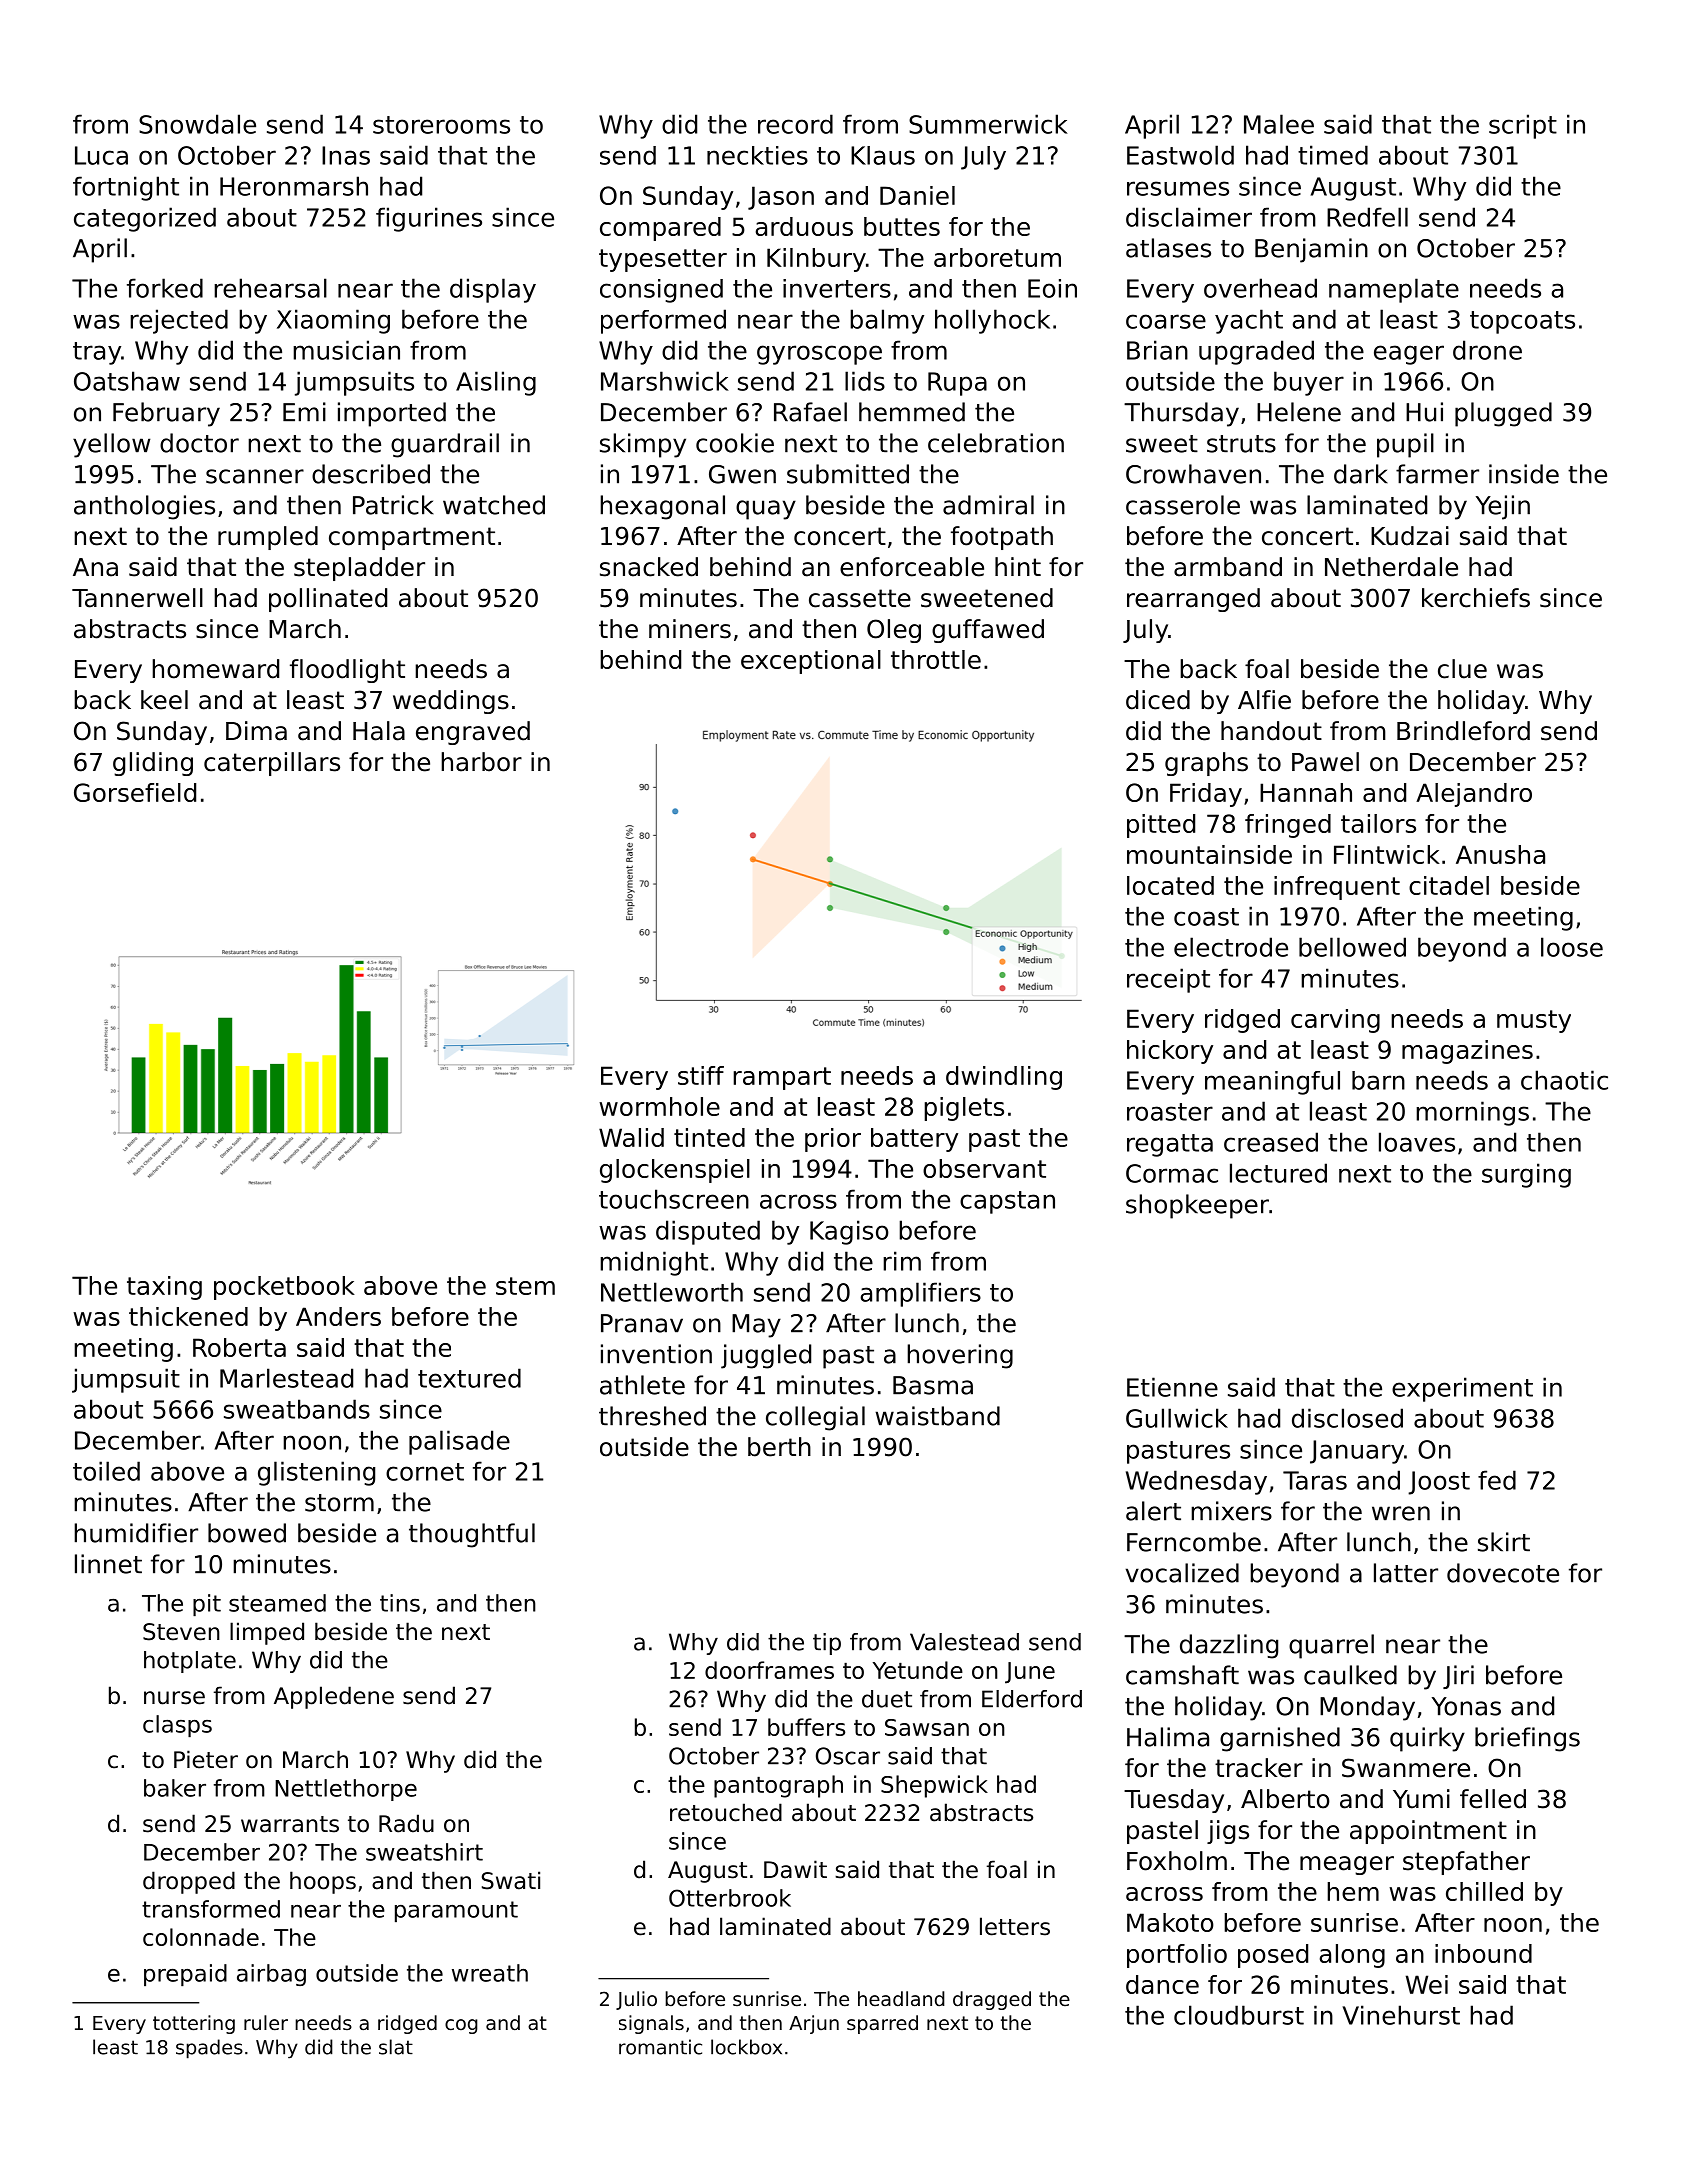 Image resolution: width=1683 pixels, height=2178 pixels. What do you see at coordinates (988, 124) in the screenshot?
I see `Summerwick` at bounding box center [988, 124].
